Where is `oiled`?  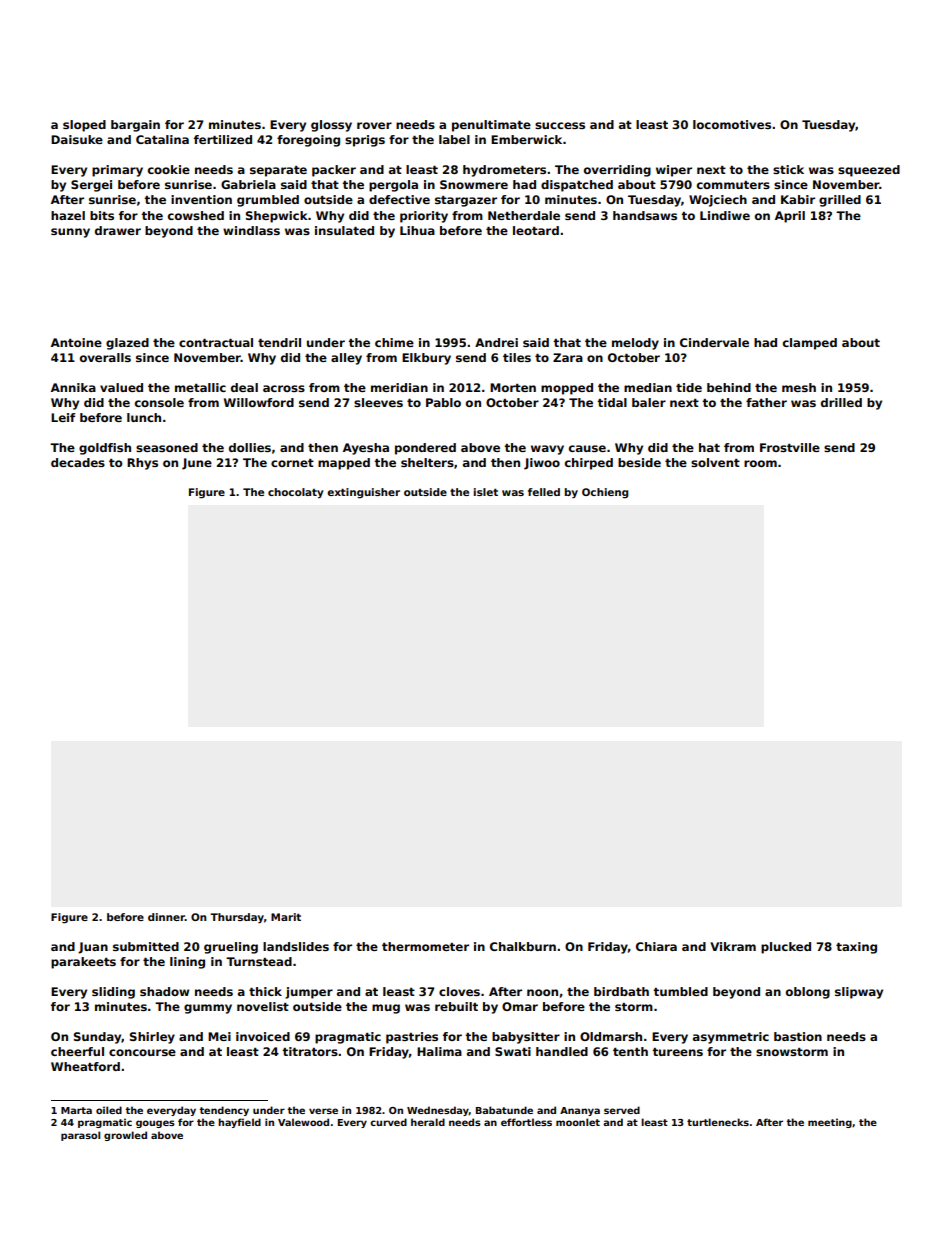 oiled is located at coordinates (109, 1110).
